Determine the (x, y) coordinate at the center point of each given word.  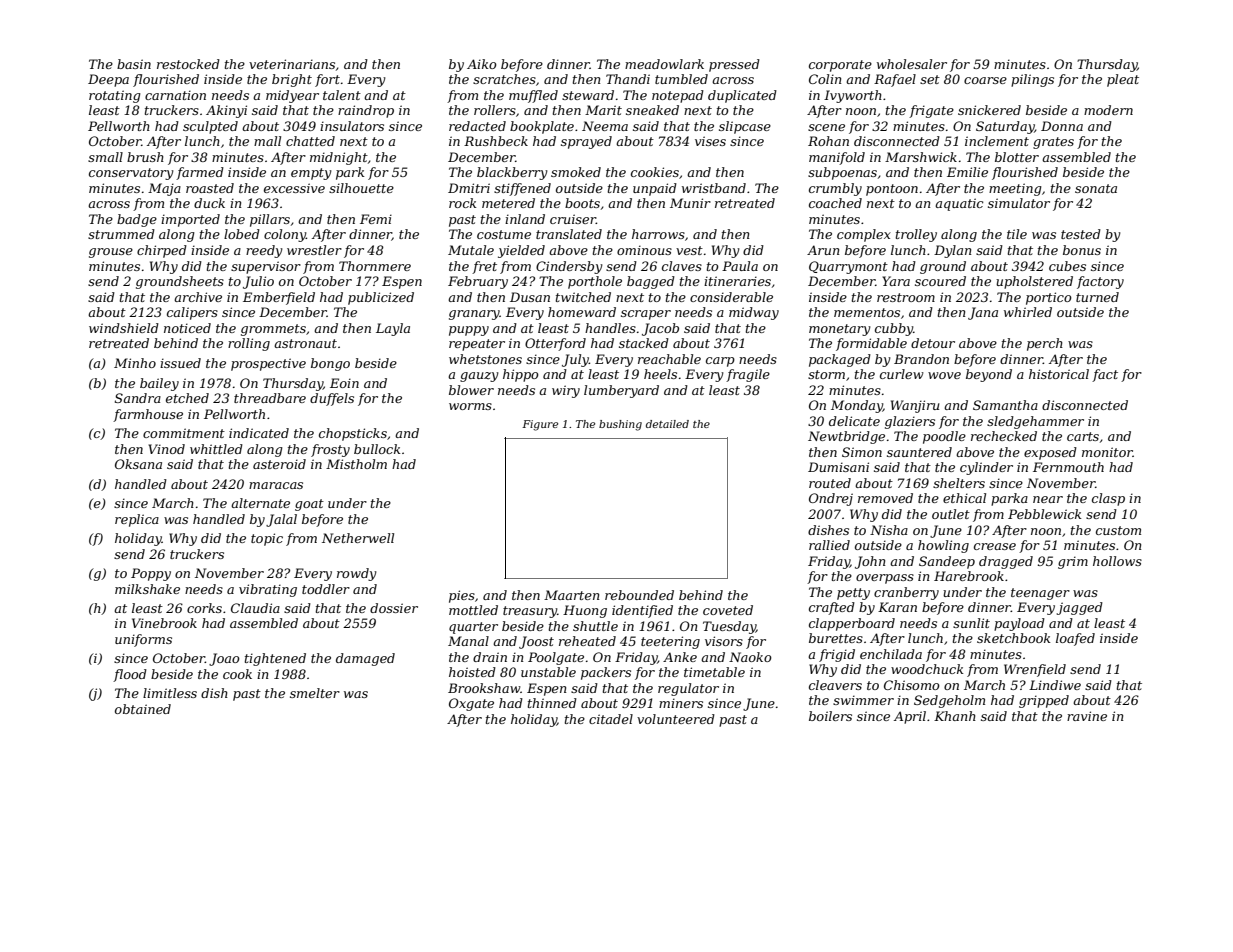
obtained (143, 709)
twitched (583, 297)
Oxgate (471, 704)
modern (1108, 110)
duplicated (742, 96)
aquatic (959, 204)
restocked (188, 64)
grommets (273, 330)
